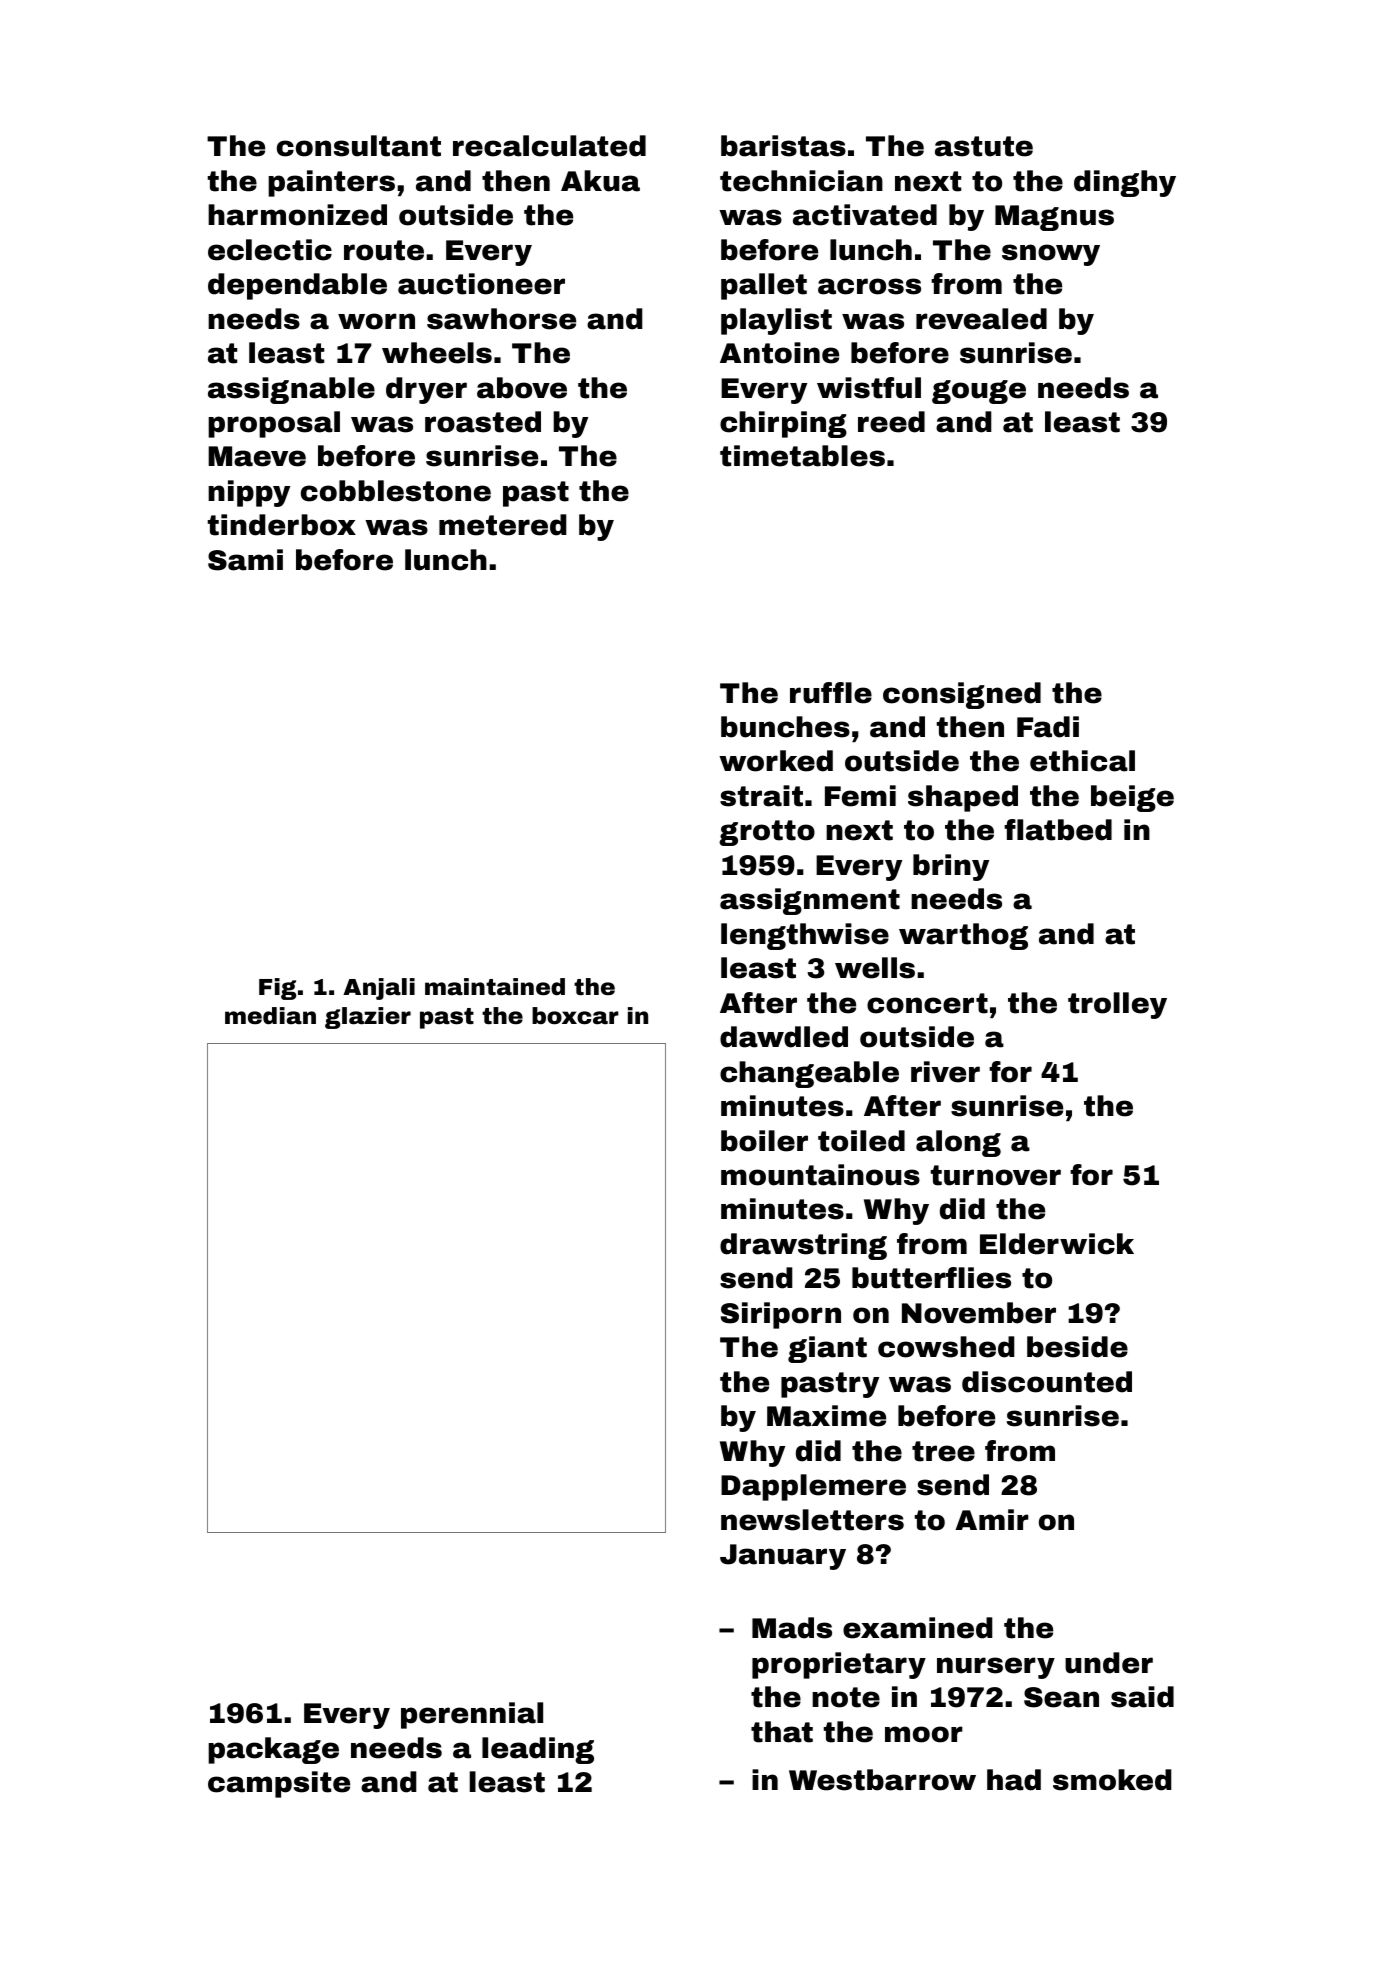 This screenshot has width=1386, height=1969. I want to click on Fig, so click(277, 989).
